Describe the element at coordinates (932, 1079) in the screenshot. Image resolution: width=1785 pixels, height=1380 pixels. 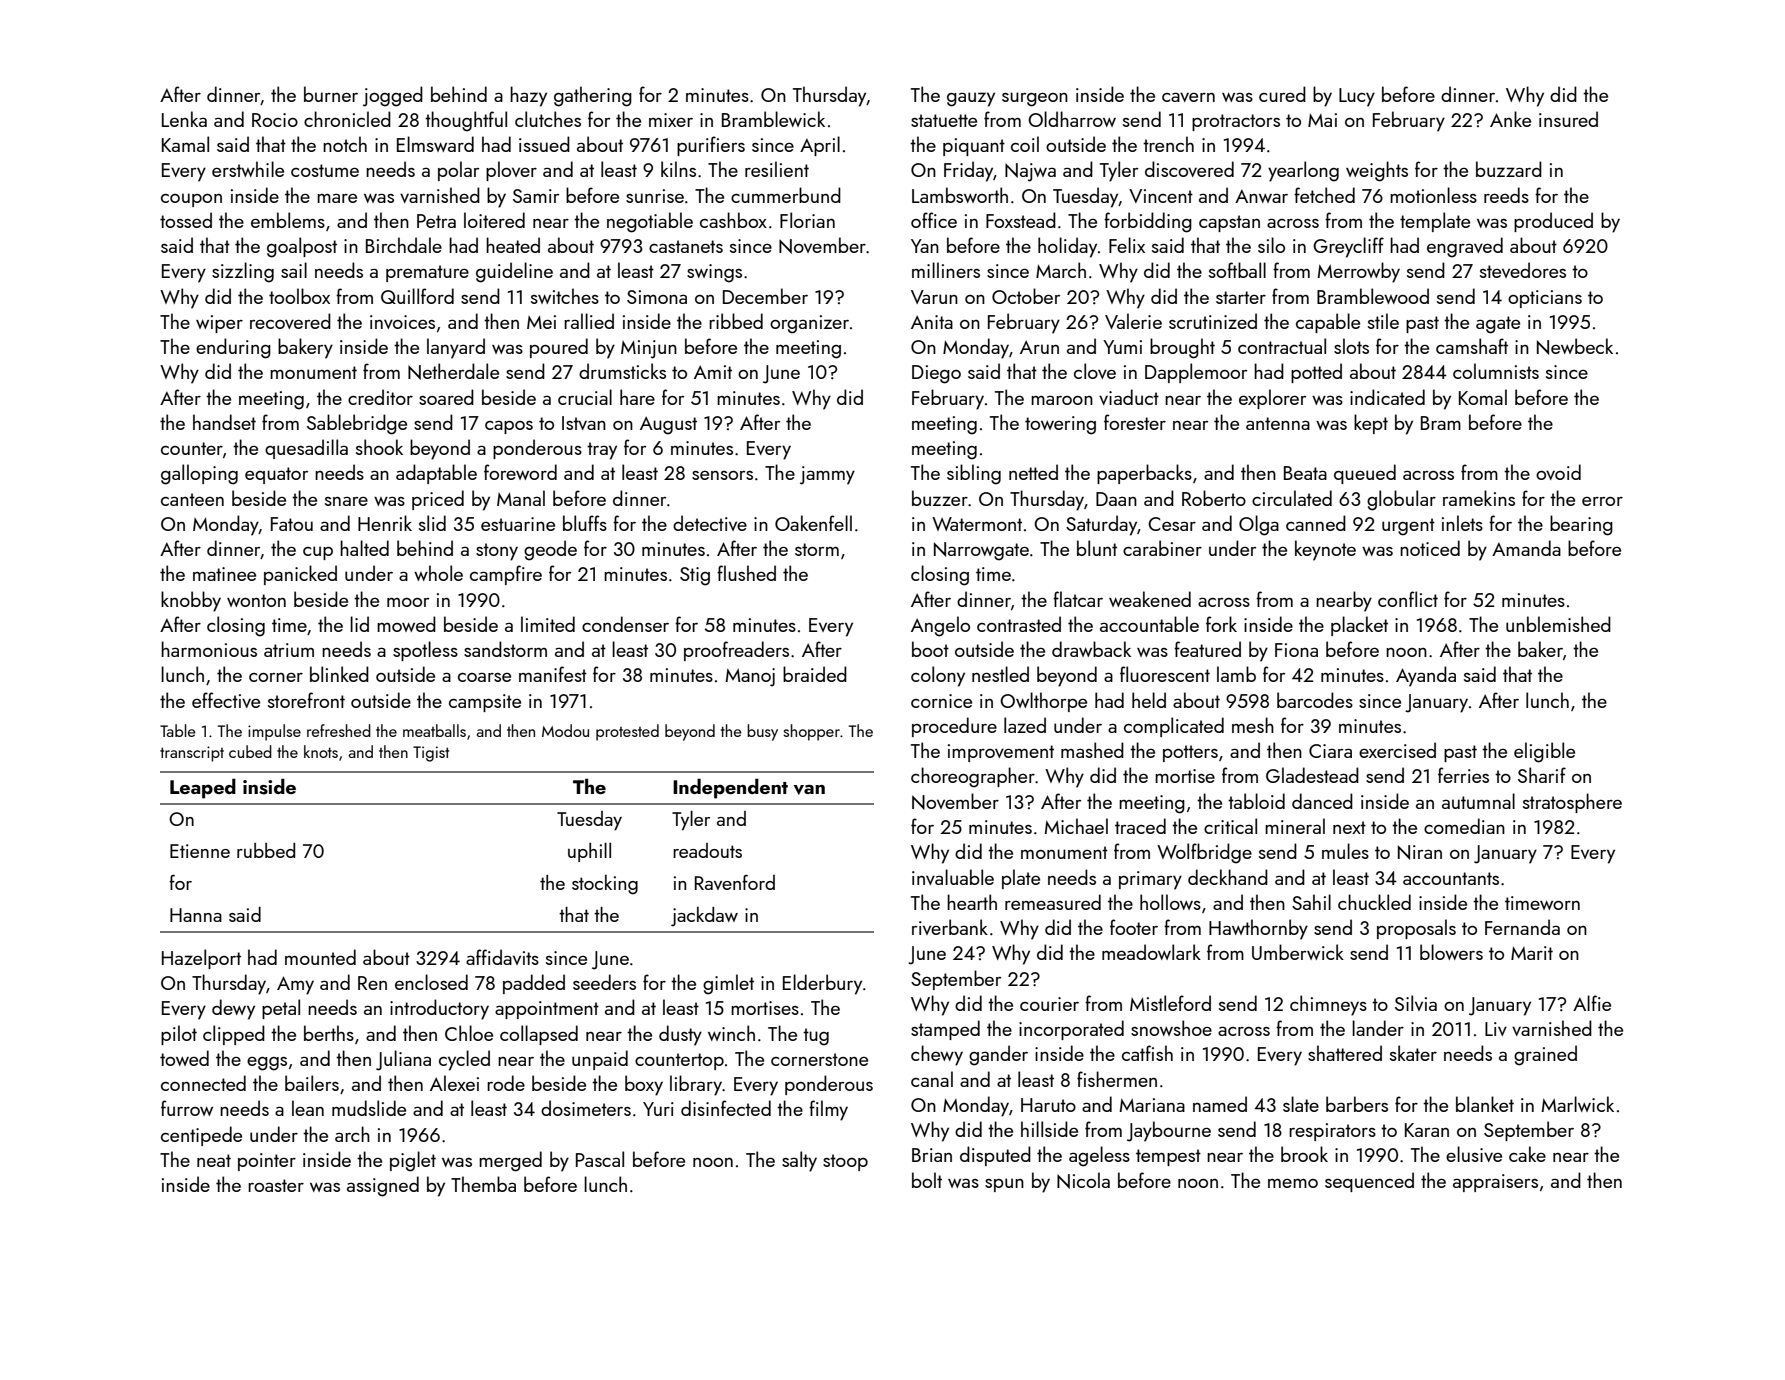
I see `canal` at that location.
